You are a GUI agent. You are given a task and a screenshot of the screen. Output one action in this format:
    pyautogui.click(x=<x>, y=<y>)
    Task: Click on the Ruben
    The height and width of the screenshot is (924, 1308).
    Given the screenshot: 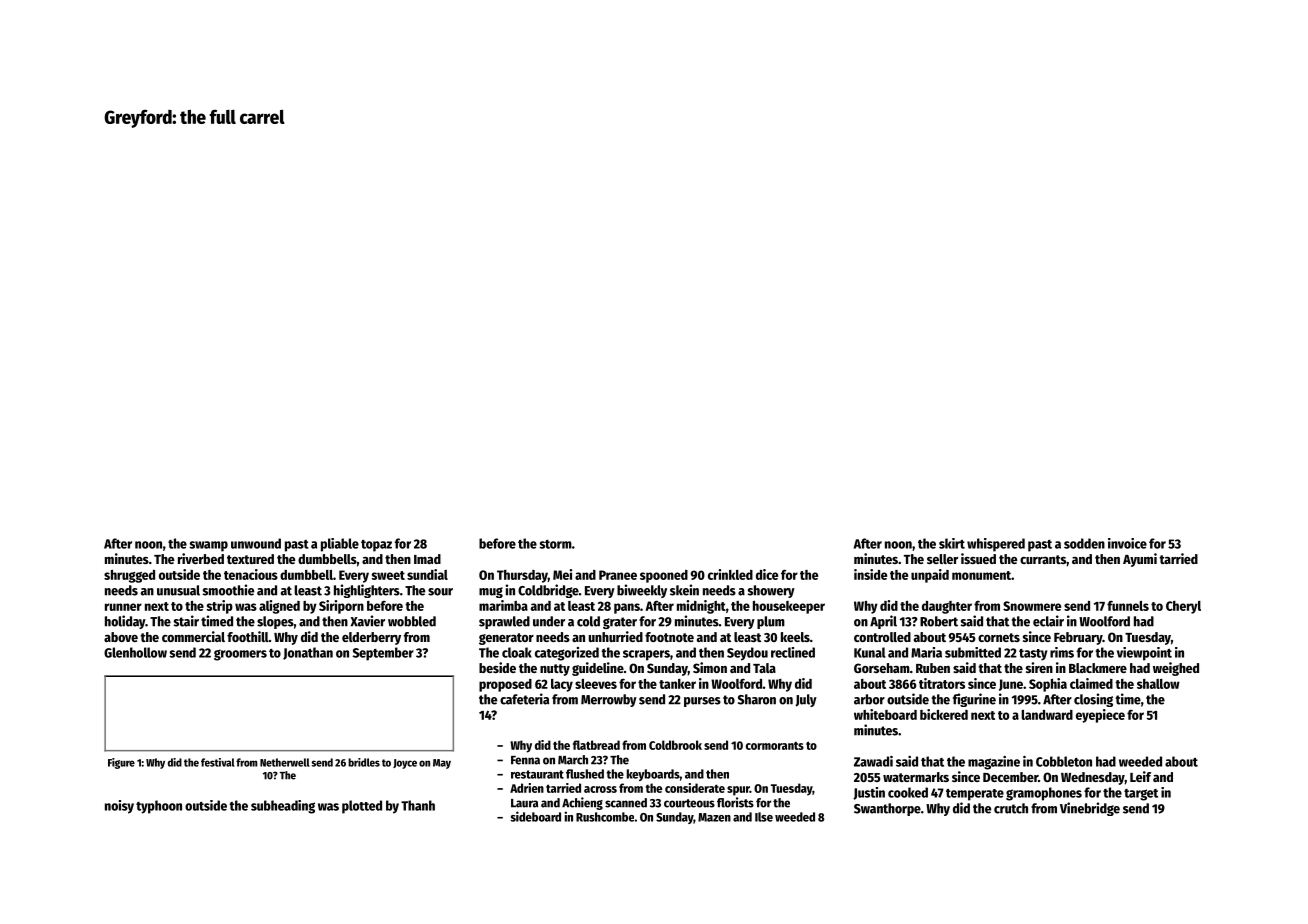 What is the action you would take?
    pyautogui.click(x=933, y=668)
